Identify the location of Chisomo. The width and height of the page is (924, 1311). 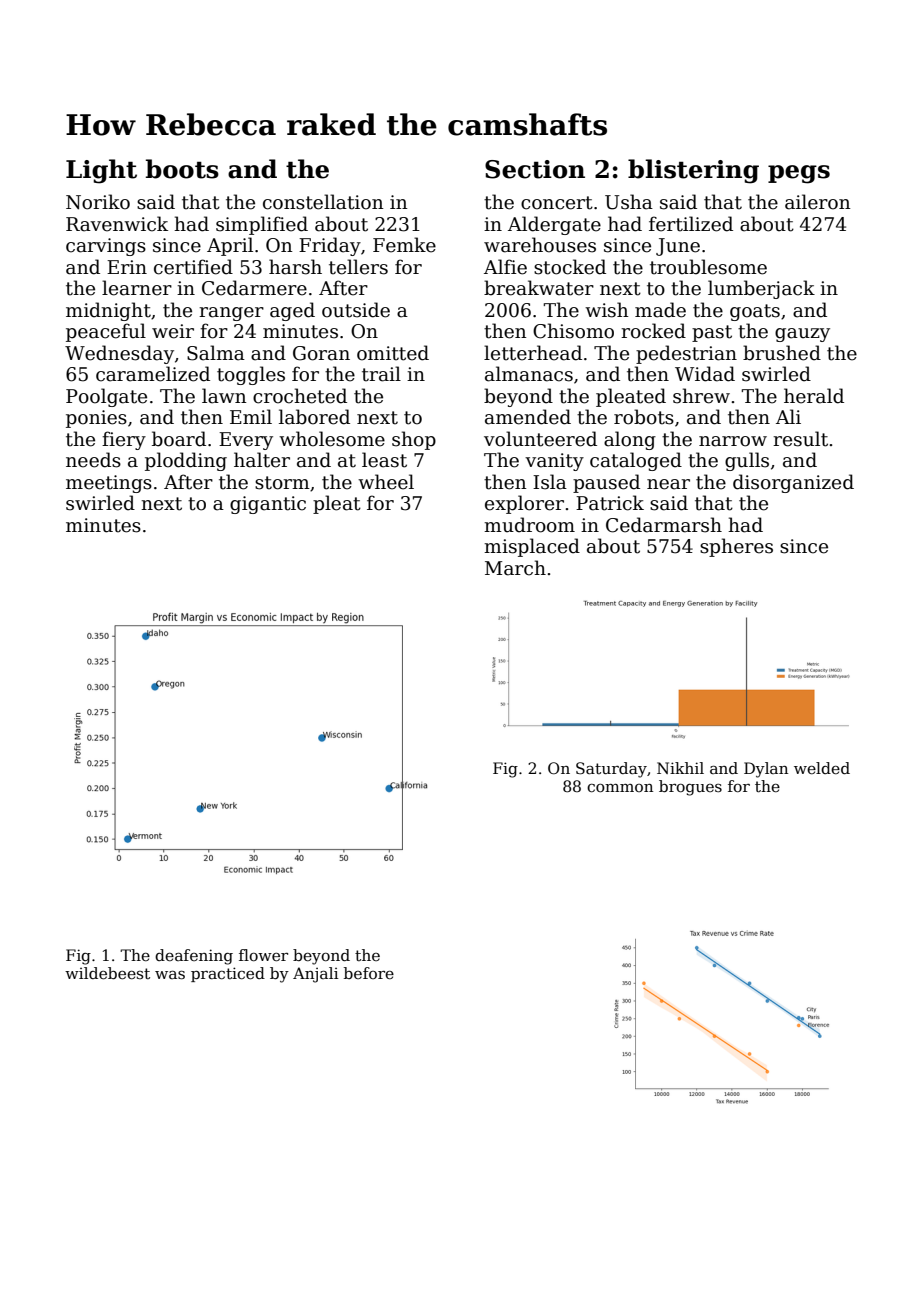
(573, 331).
